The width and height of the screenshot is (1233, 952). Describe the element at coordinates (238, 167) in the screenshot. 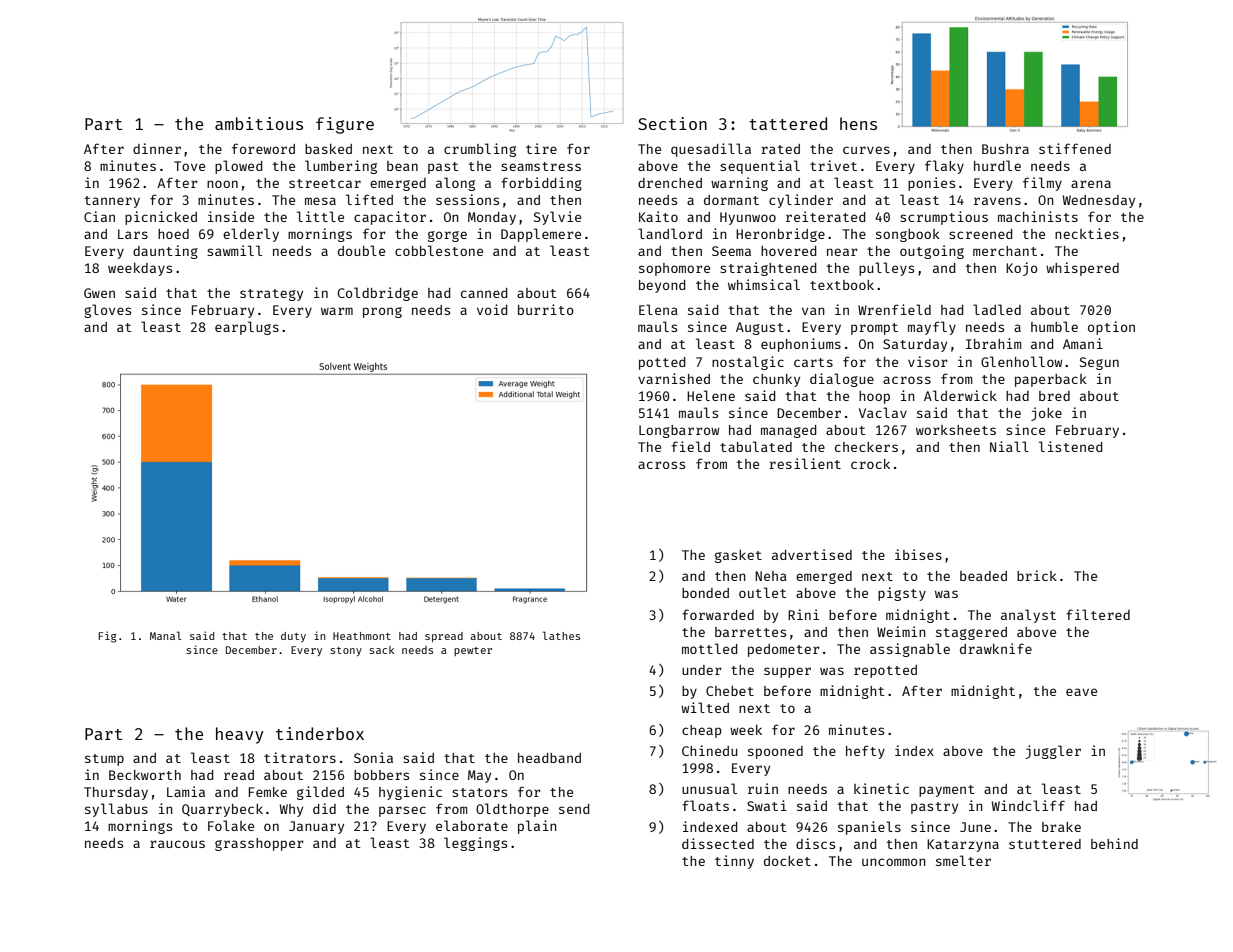

I see `plowed` at that location.
